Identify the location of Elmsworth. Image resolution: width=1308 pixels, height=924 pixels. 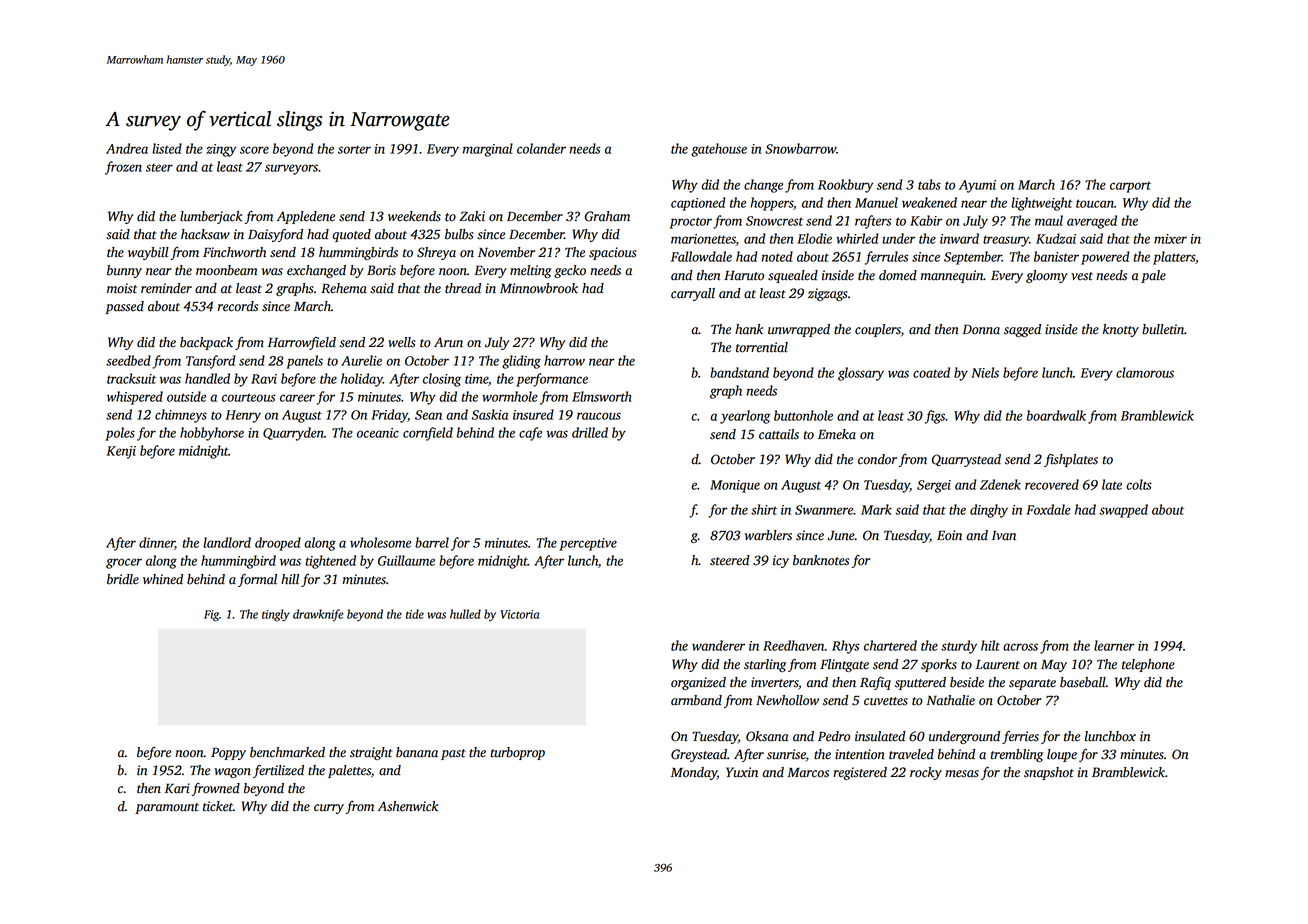
(602, 396).
